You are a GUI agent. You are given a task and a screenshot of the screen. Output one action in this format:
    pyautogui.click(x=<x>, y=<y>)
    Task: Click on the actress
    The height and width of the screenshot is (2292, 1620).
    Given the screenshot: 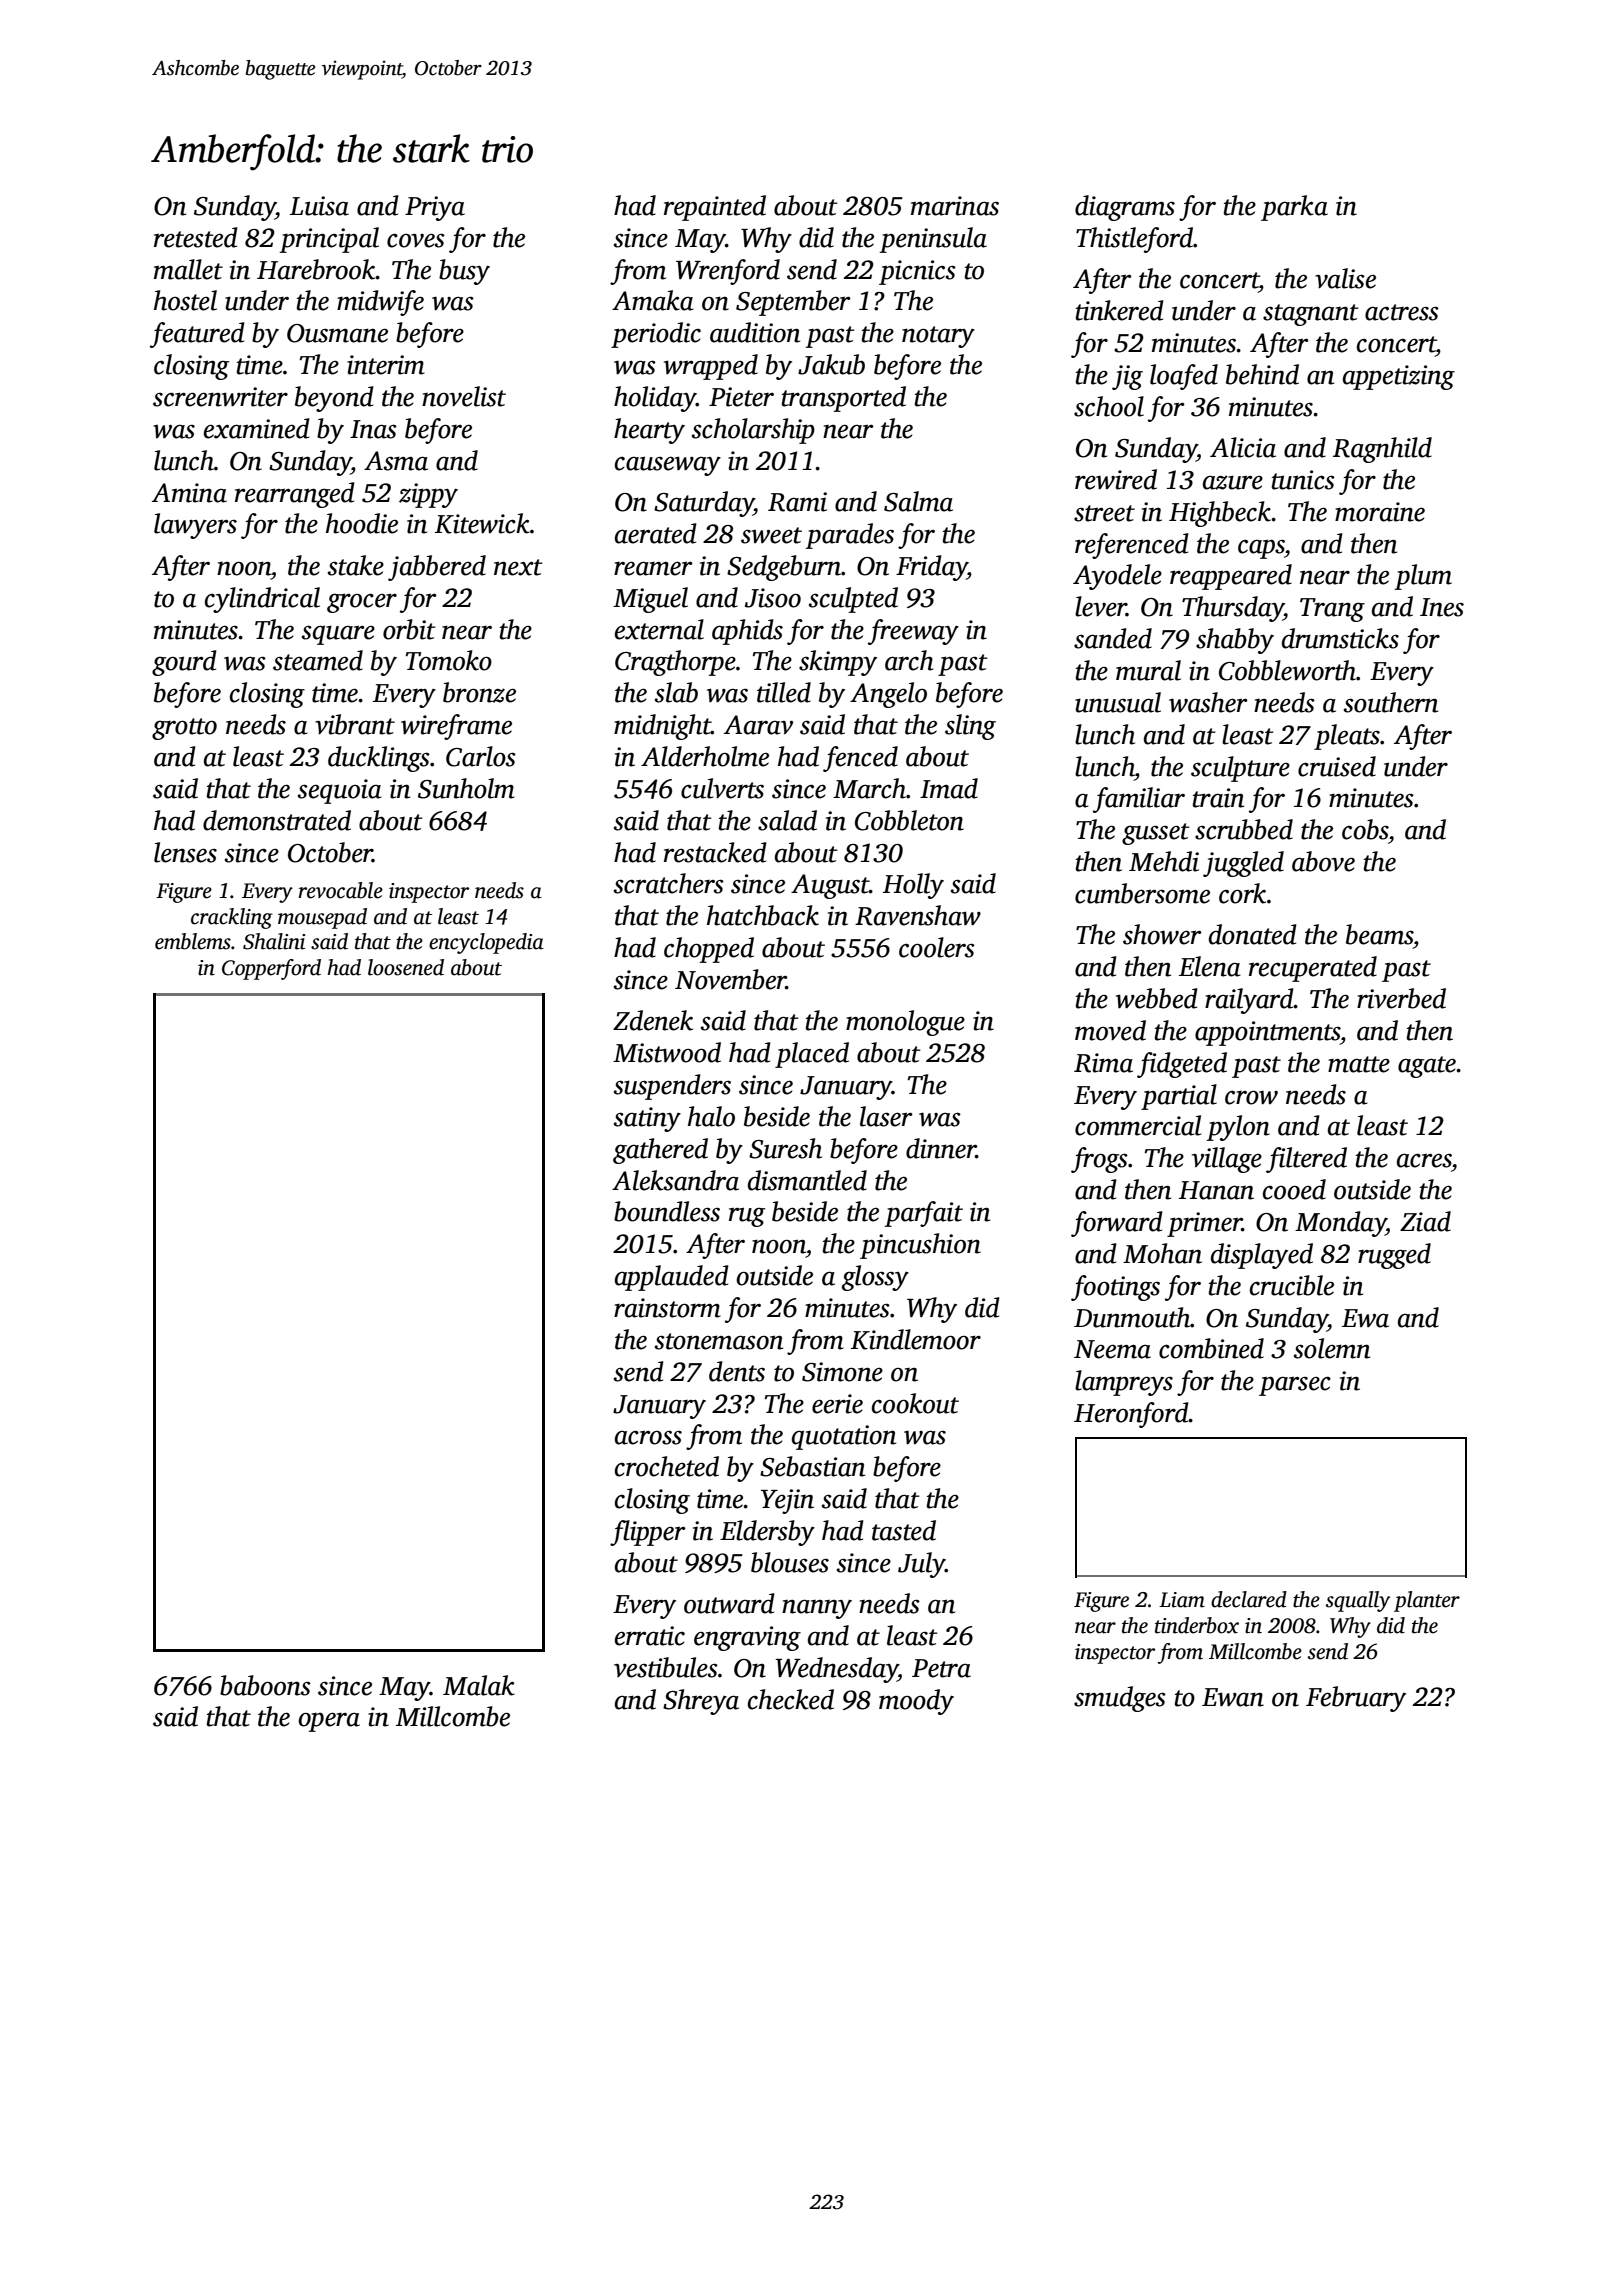 What is the action you would take?
    pyautogui.click(x=1402, y=312)
